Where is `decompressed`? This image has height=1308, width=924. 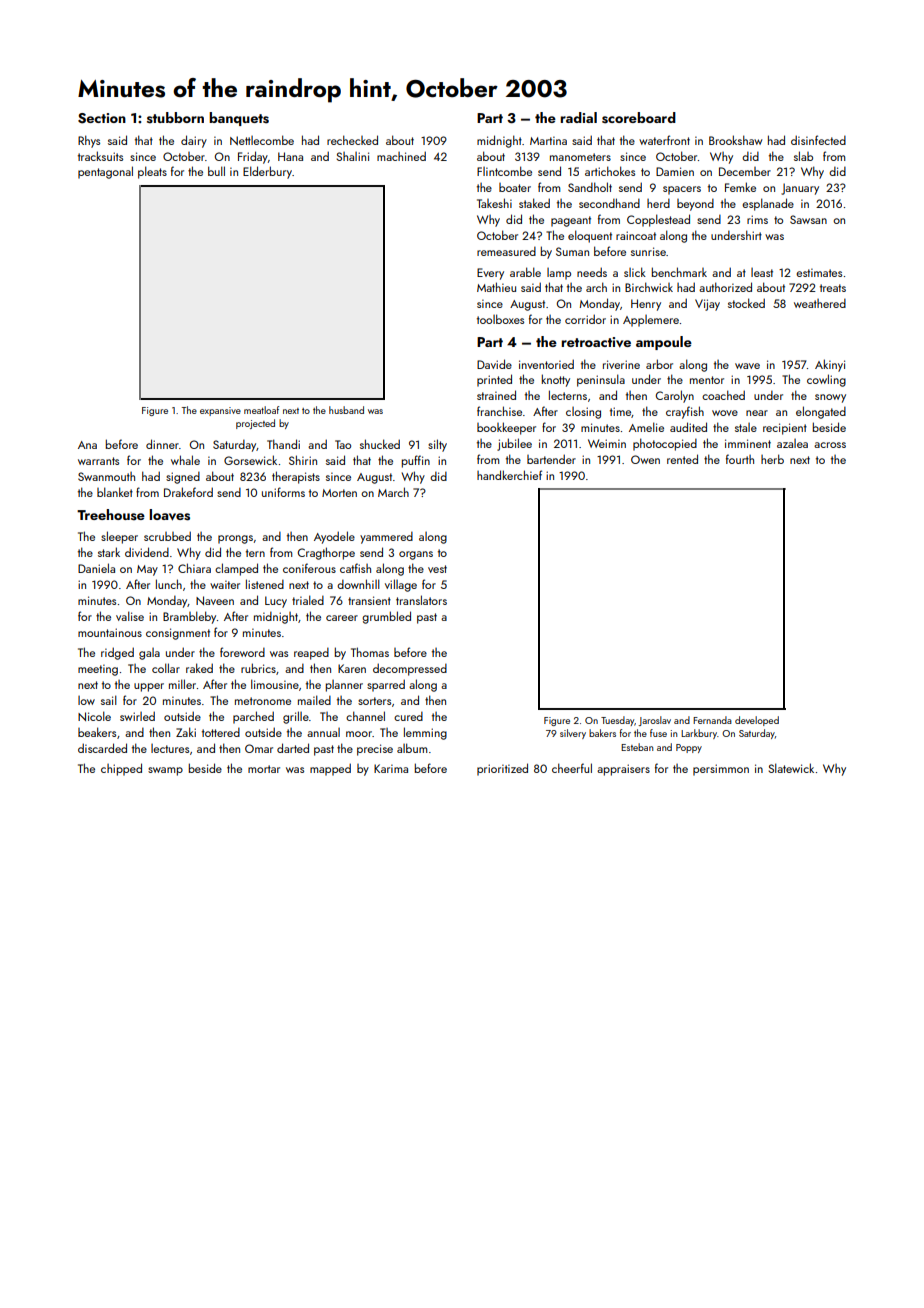 decompressed is located at coordinates (410, 669).
